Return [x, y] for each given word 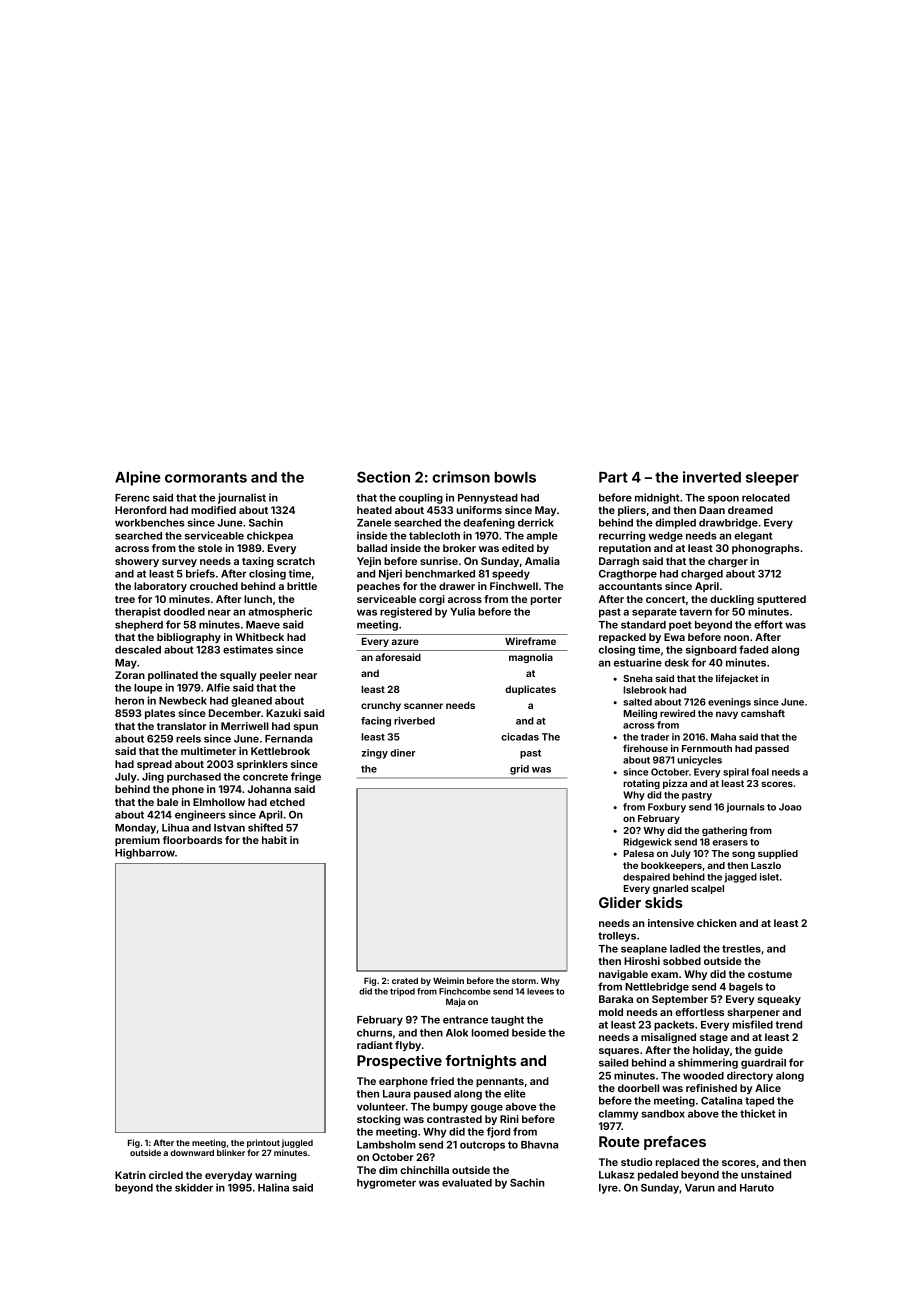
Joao [790, 807]
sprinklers [262, 765]
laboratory [160, 587]
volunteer [381, 1107]
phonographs [766, 549]
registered [406, 612]
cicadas [520, 737]
